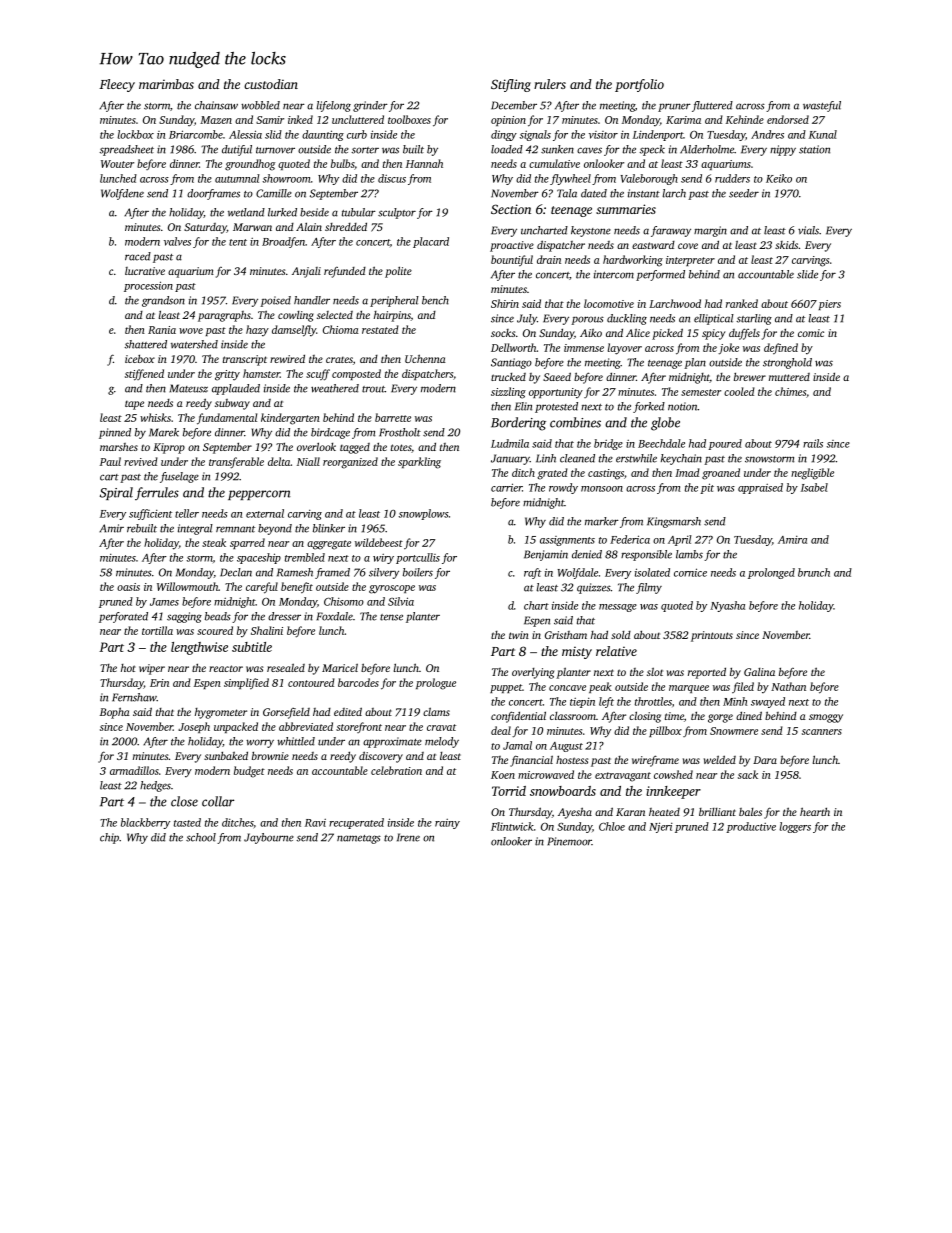 The width and height of the screenshot is (952, 1233). What do you see at coordinates (339, 359) in the screenshot?
I see `crates` at bounding box center [339, 359].
